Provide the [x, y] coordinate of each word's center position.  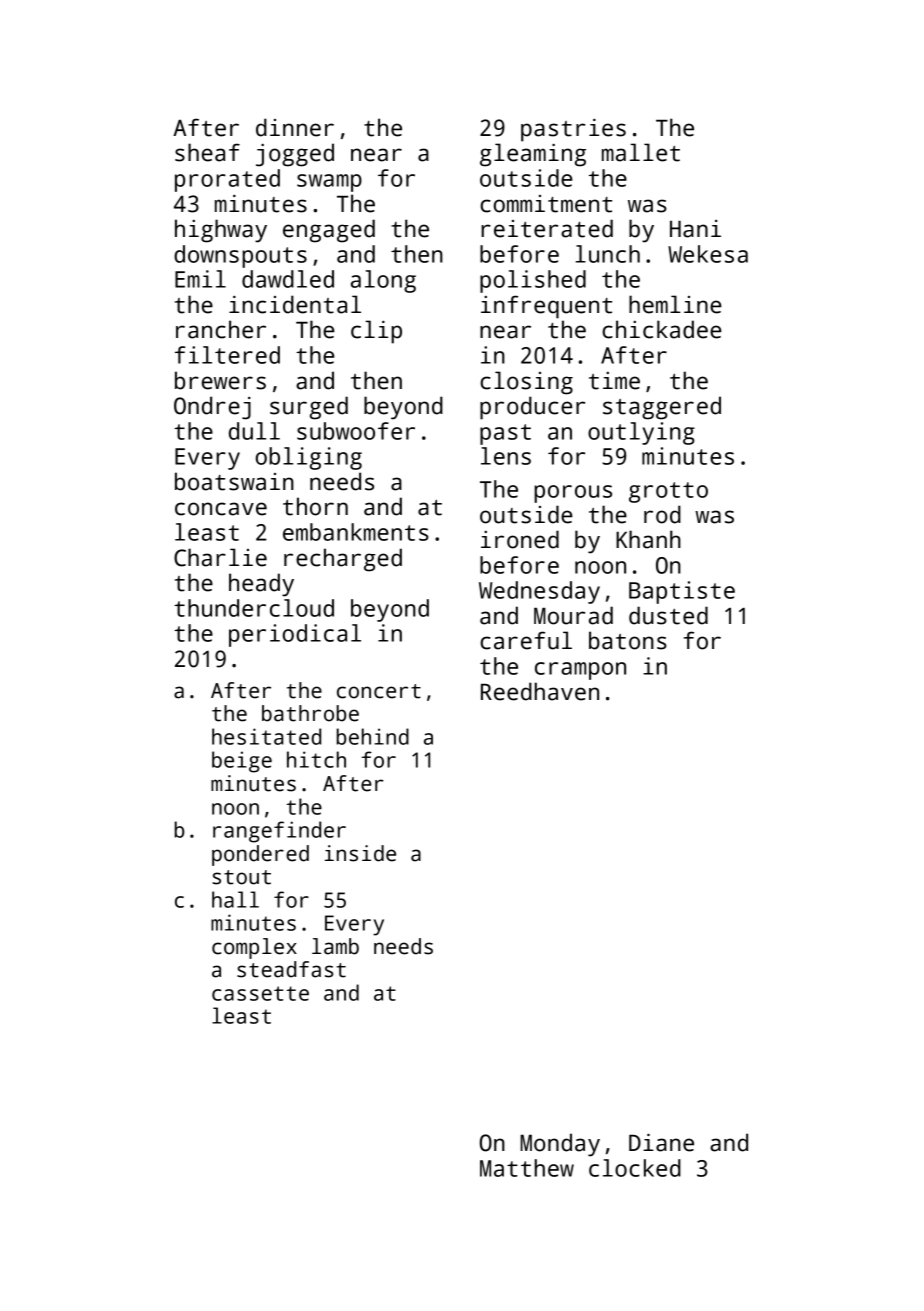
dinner [295, 127]
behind [372, 736]
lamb [335, 946]
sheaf [207, 152]
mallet [641, 152]
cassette [260, 993]
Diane [661, 1142]
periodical [295, 635]
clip [376, 332]
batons [628, 640]
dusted [668, 615]
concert [379, 691]
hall [235, 899]
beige [242, 762]
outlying [641, 433]
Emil [200, 279]
